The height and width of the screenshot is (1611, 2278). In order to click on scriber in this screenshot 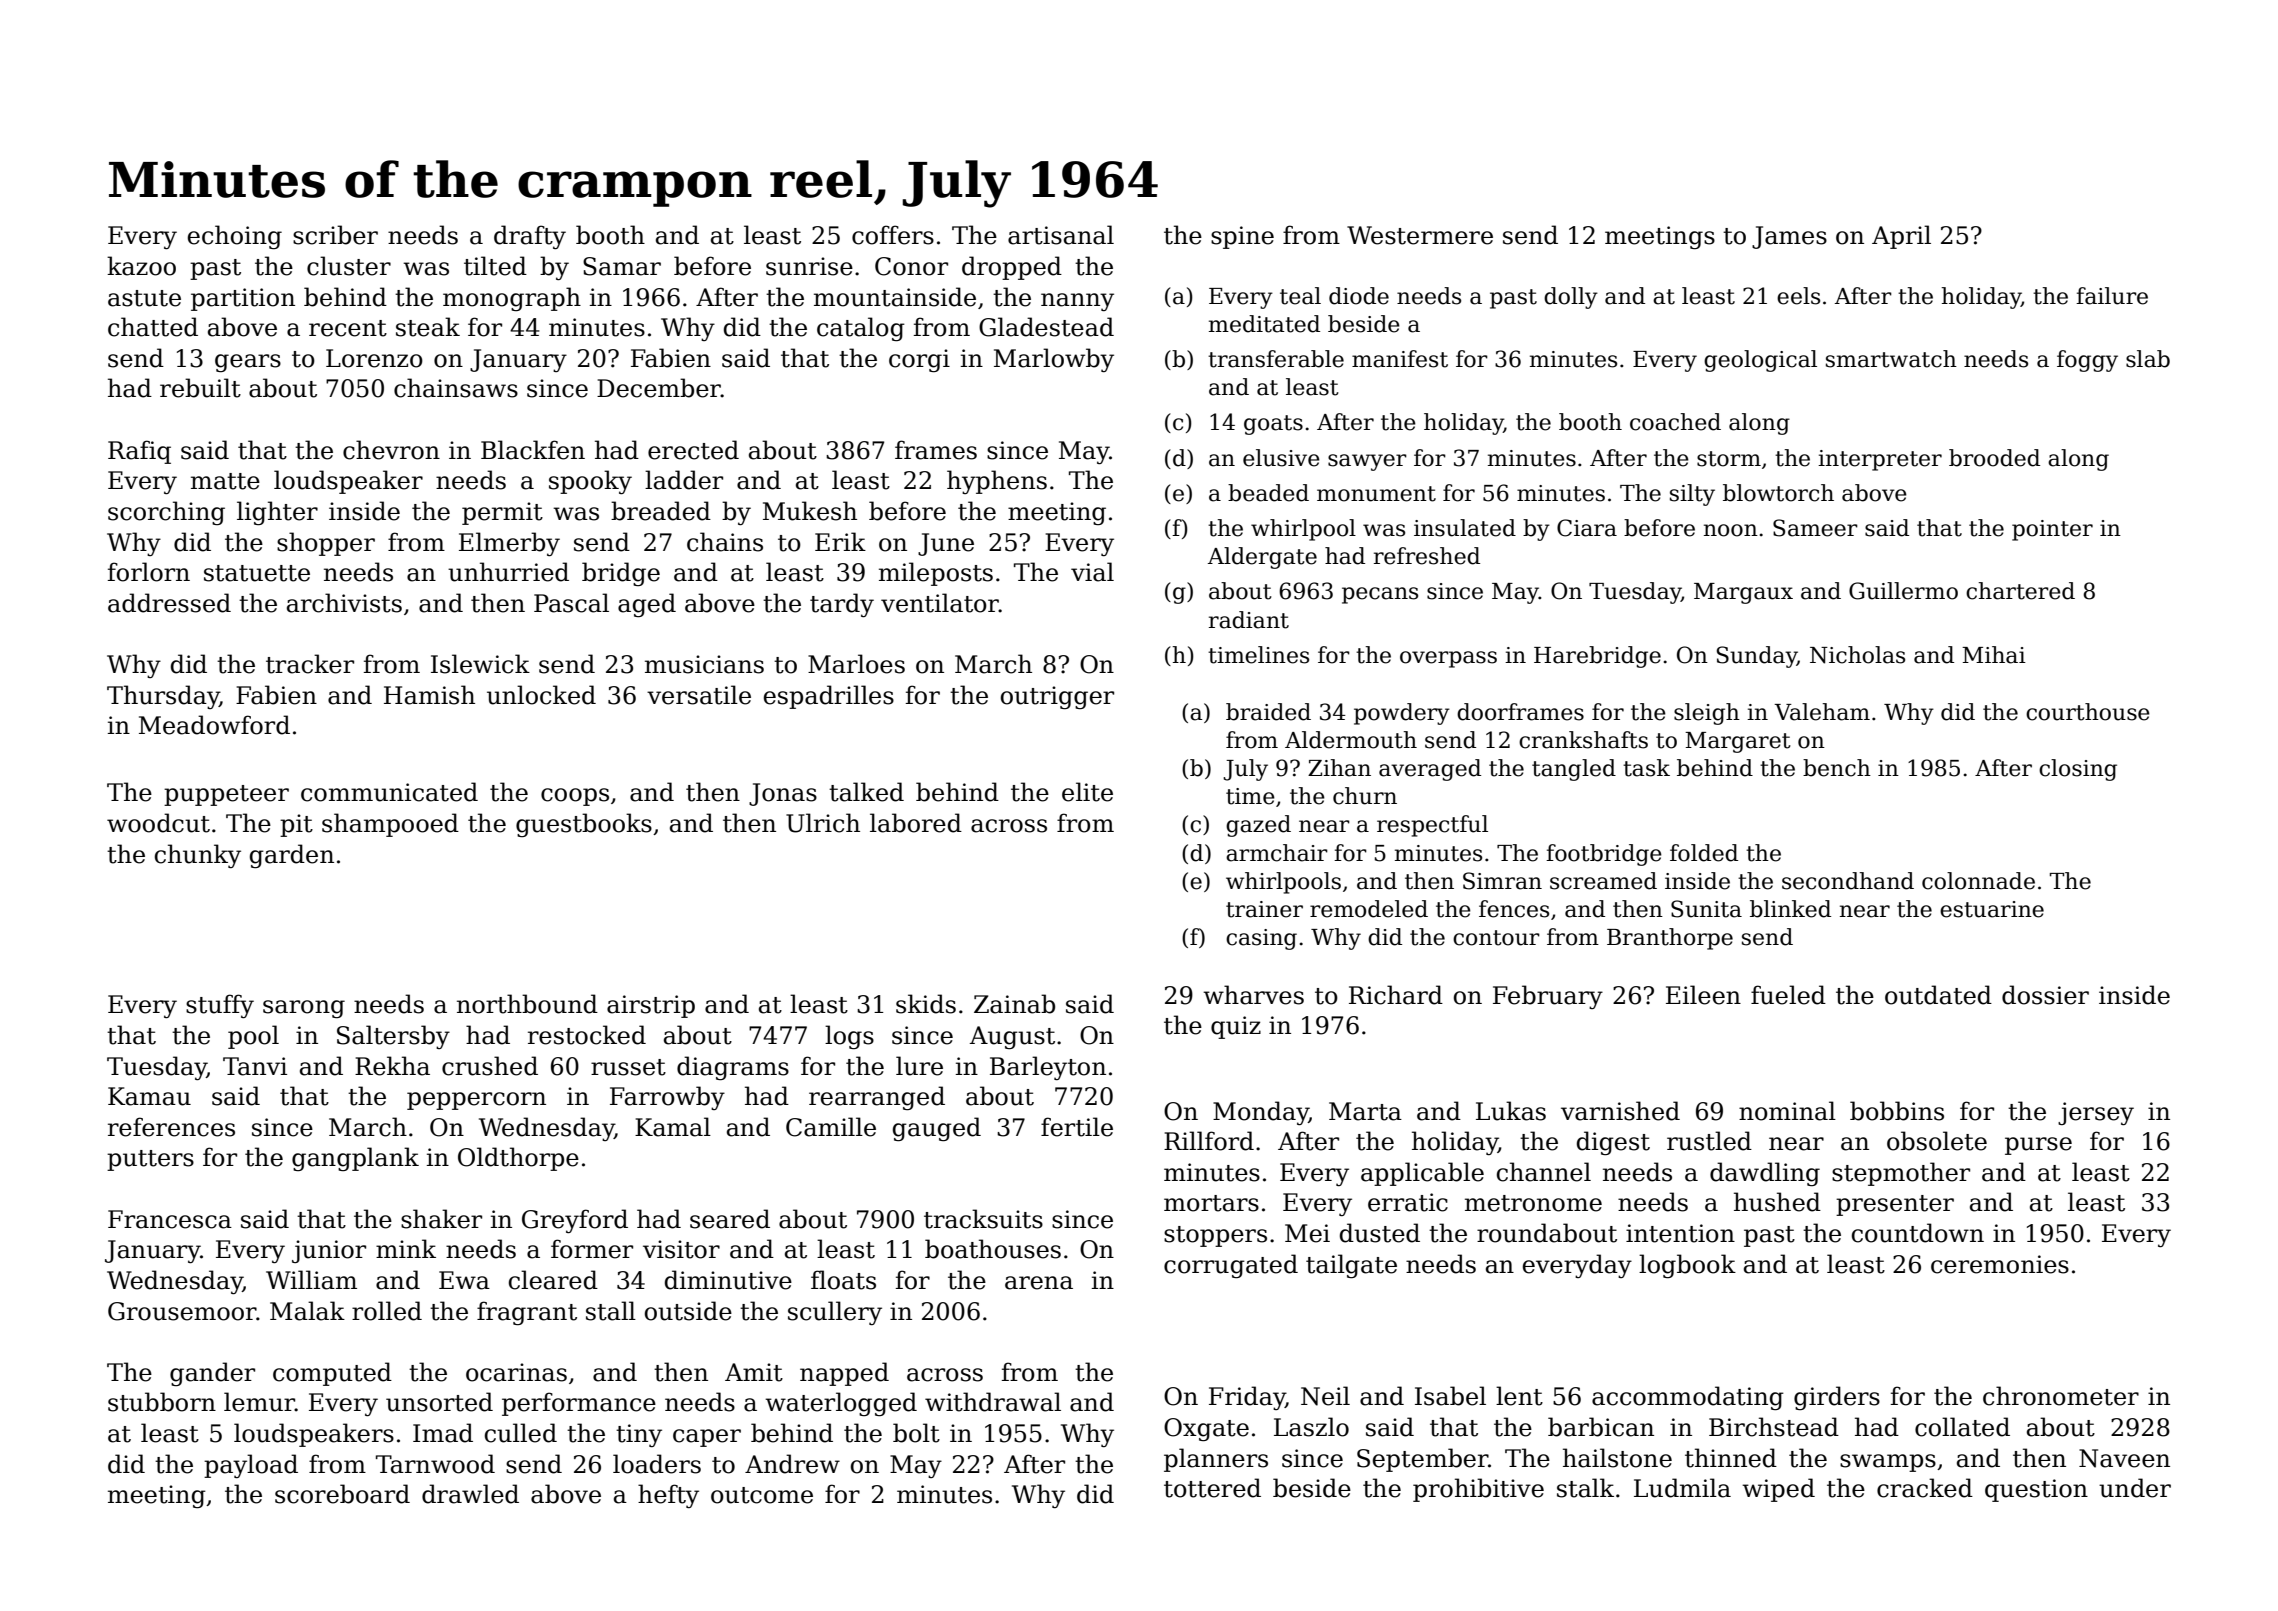, I will do `click(335, 235)`.
